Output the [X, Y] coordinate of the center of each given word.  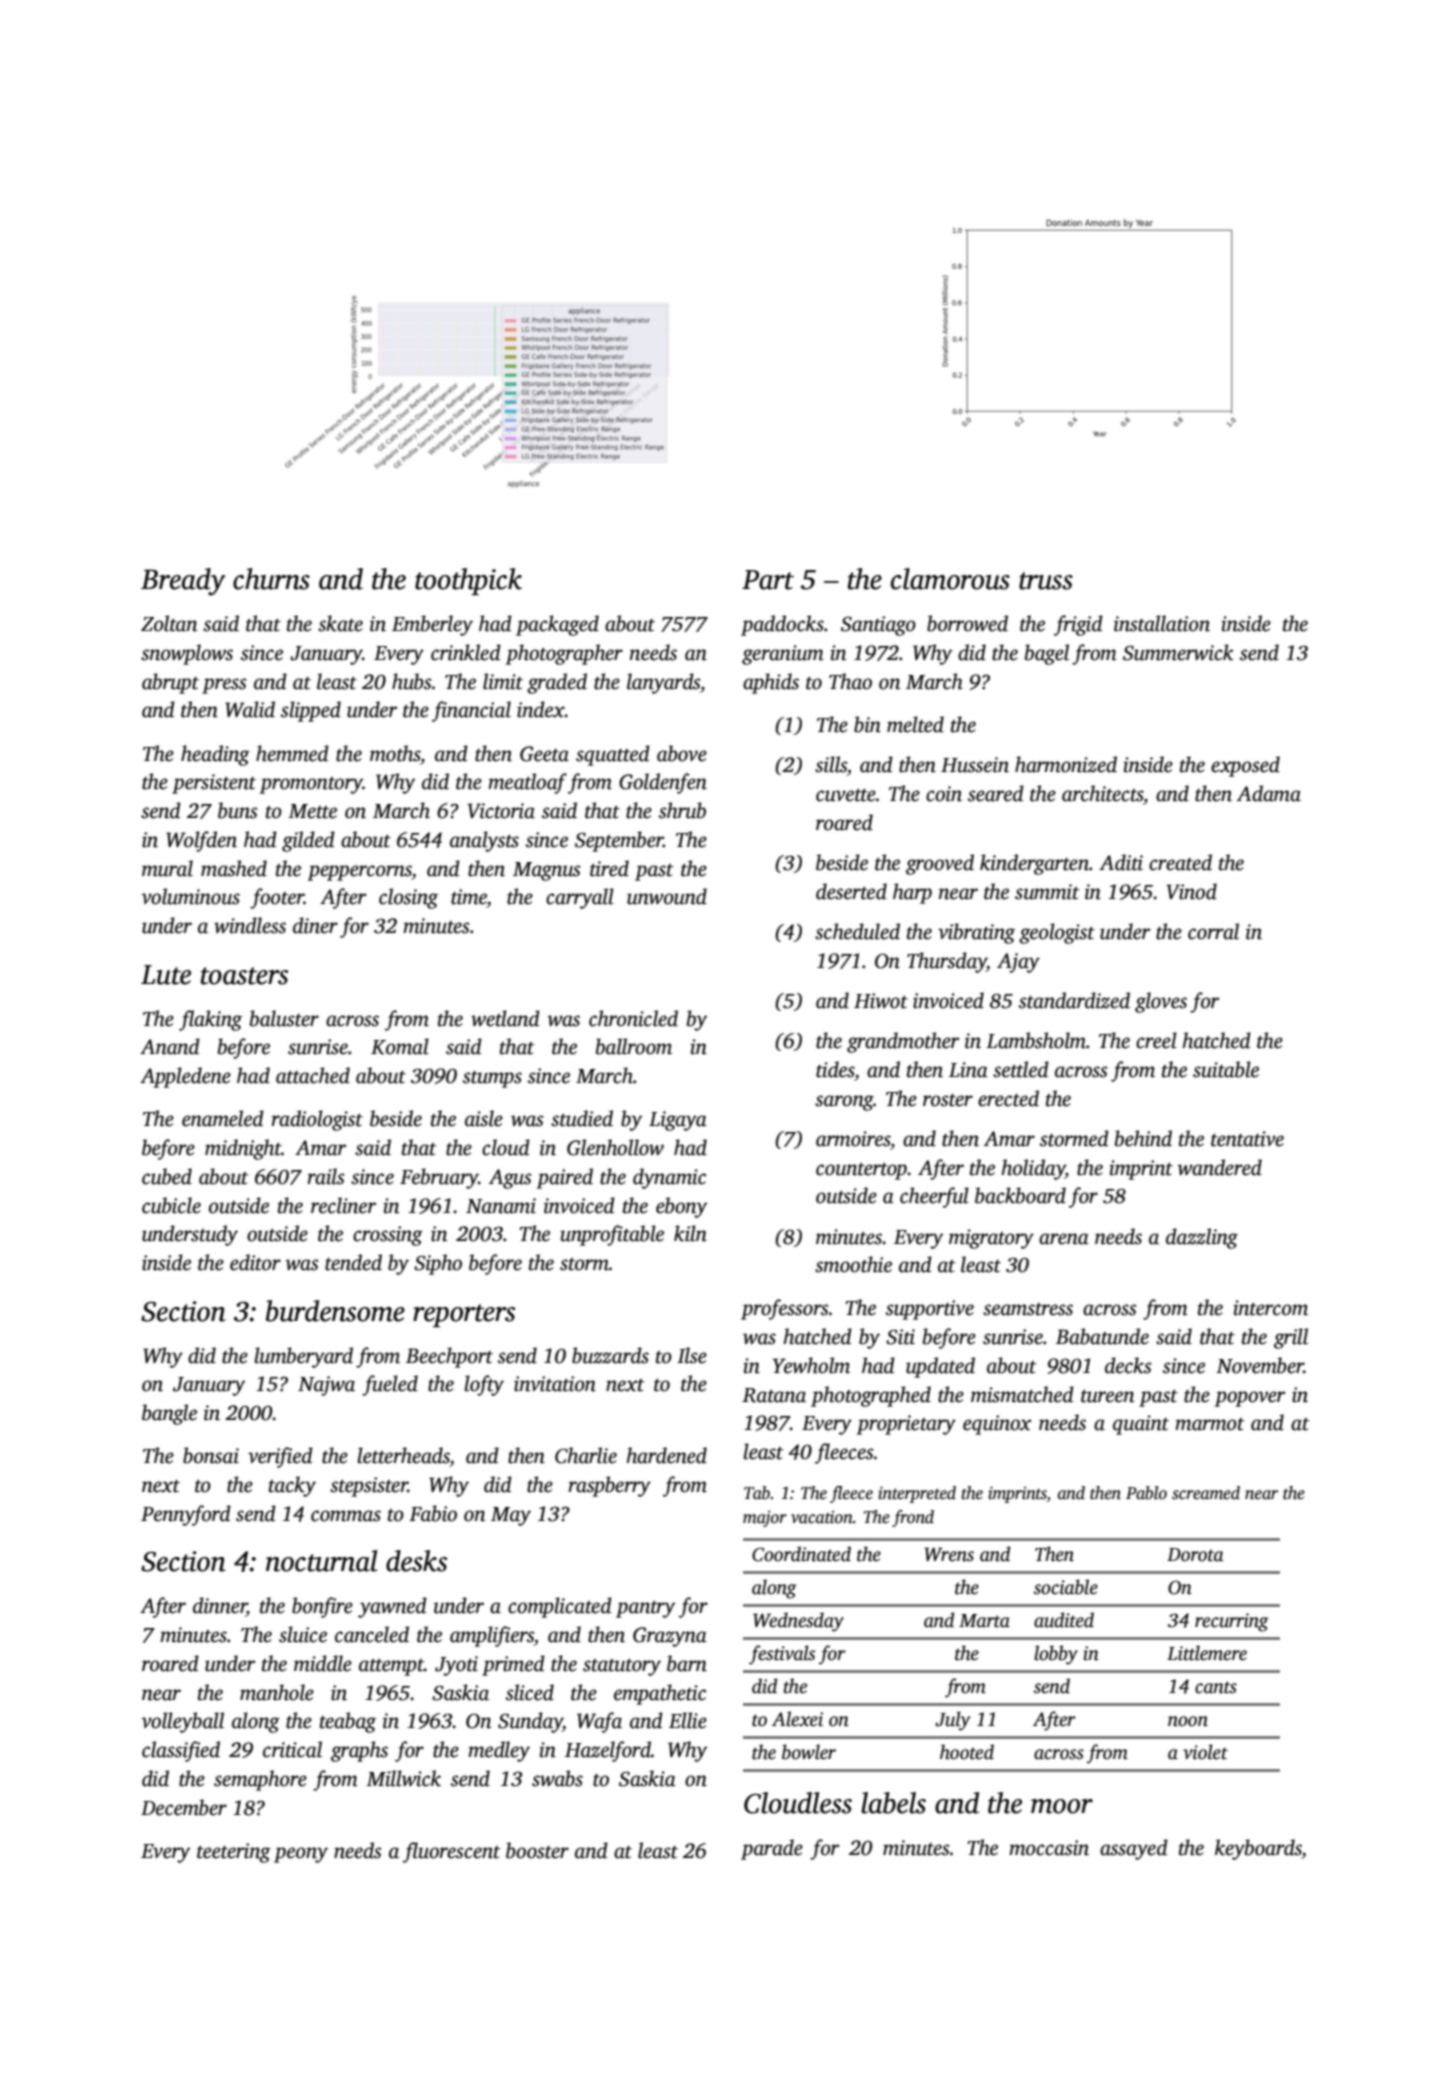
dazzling [1202, 1238]
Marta [984, 1621]
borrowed [967, 623]
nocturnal [322, 1561]
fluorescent [452, 1852]
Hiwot [881, 1001]
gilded [308, 841]
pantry [645, 1609]
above [682, 753]
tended [353, 1262]
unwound [667, 896]
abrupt [170, 683]
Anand [170, 1046]
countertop [861, 1171]
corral [1213, 931]
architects [1102, 793]
